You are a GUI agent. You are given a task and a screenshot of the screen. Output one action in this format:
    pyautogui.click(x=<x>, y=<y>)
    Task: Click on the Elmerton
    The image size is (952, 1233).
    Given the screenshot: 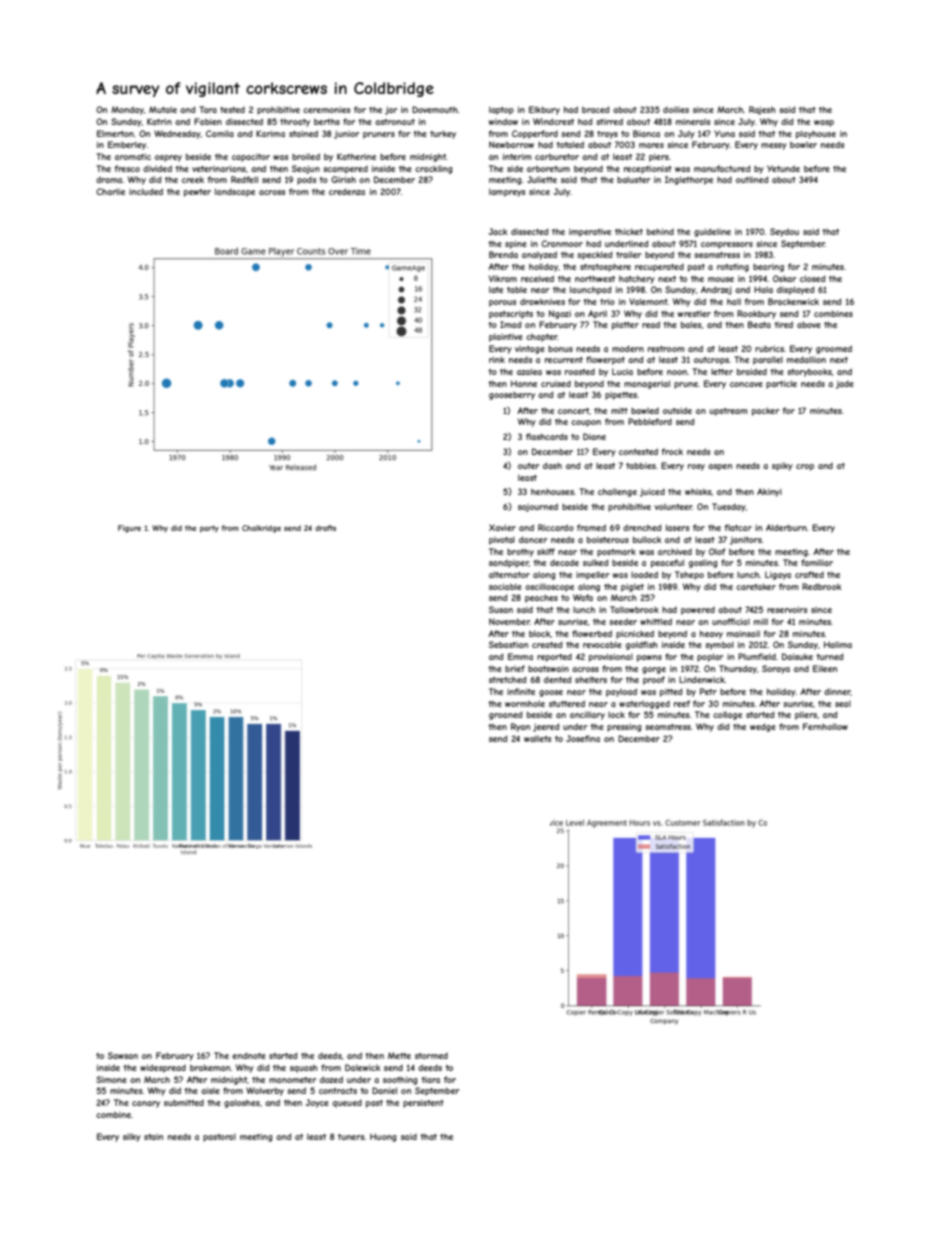 What is the action you would take?
    pyautogui.click(x=115, y=133)
